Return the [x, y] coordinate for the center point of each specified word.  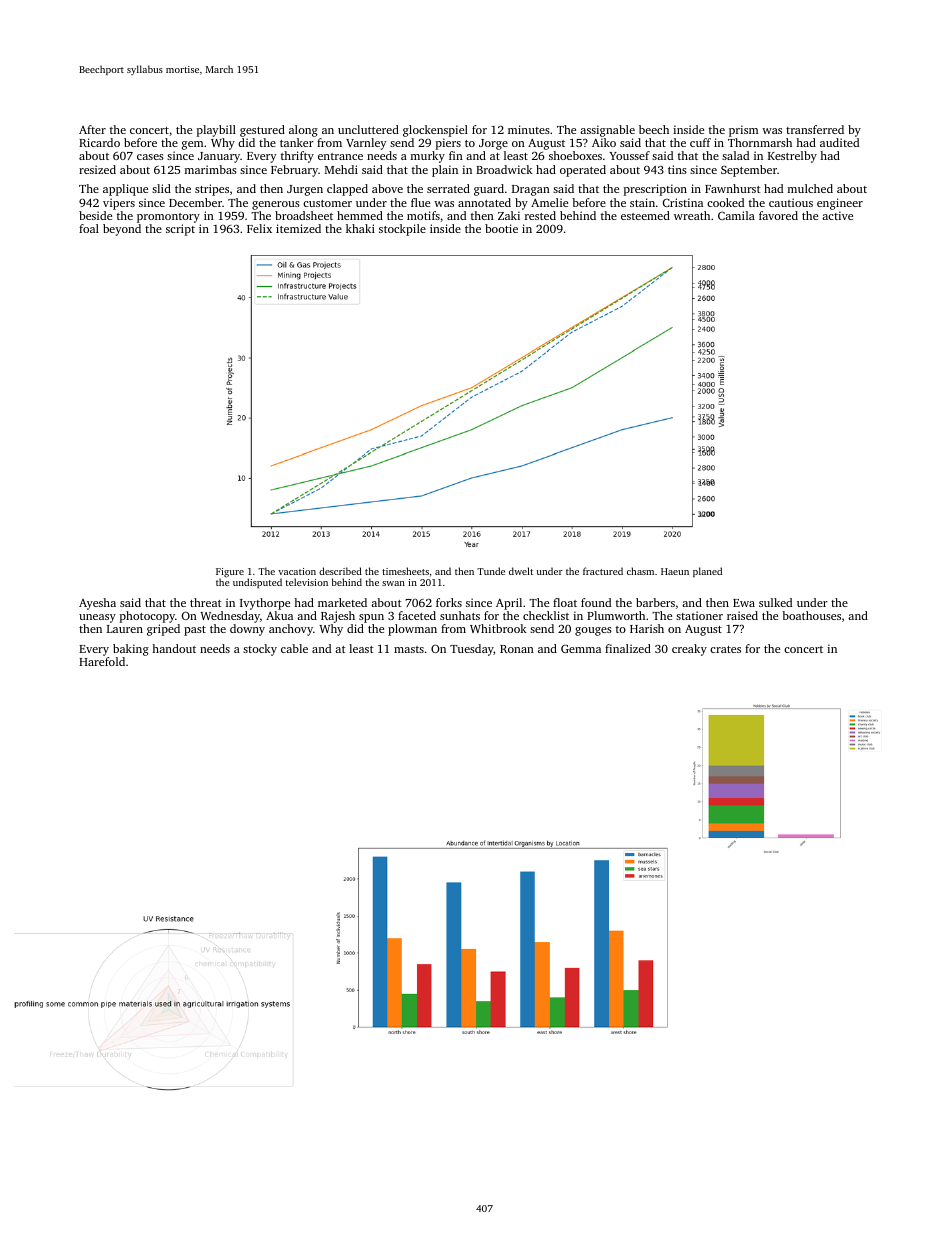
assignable [607, 131]
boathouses [811, 615]
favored [778, 215]
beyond [122, 230]
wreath [692, 215]
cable [294, 648]
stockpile [402, 230]
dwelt [521, 571]
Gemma [581, 648]
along [303, 131]
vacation [297, 571]
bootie [501, 228]
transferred [815, 129]
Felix [259, 228]
